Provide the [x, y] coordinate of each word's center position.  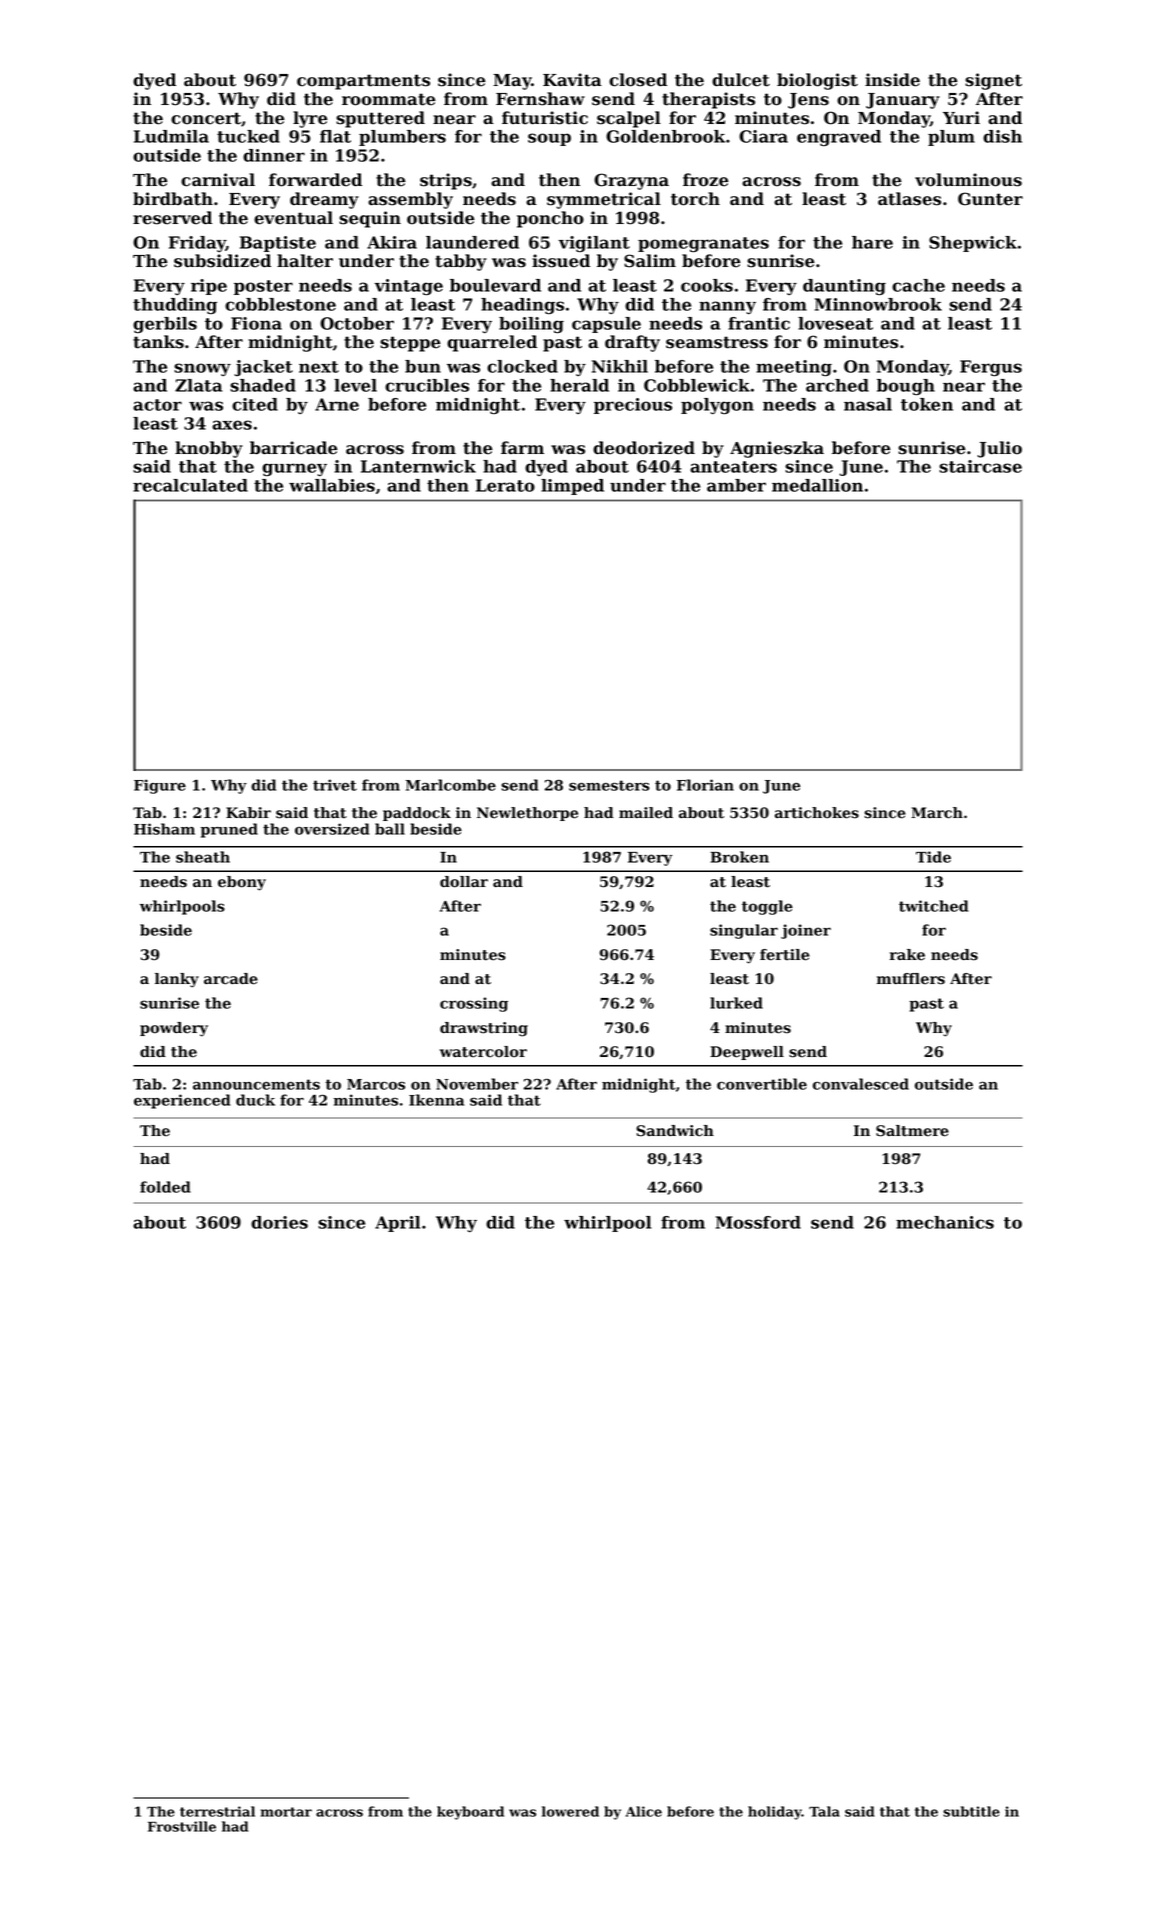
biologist [817, 81]
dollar [464, 882]
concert [206, 118]
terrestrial [217, 1811]
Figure [160, 786]
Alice [644, 1811]
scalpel [629, 119]
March [937, 813]
